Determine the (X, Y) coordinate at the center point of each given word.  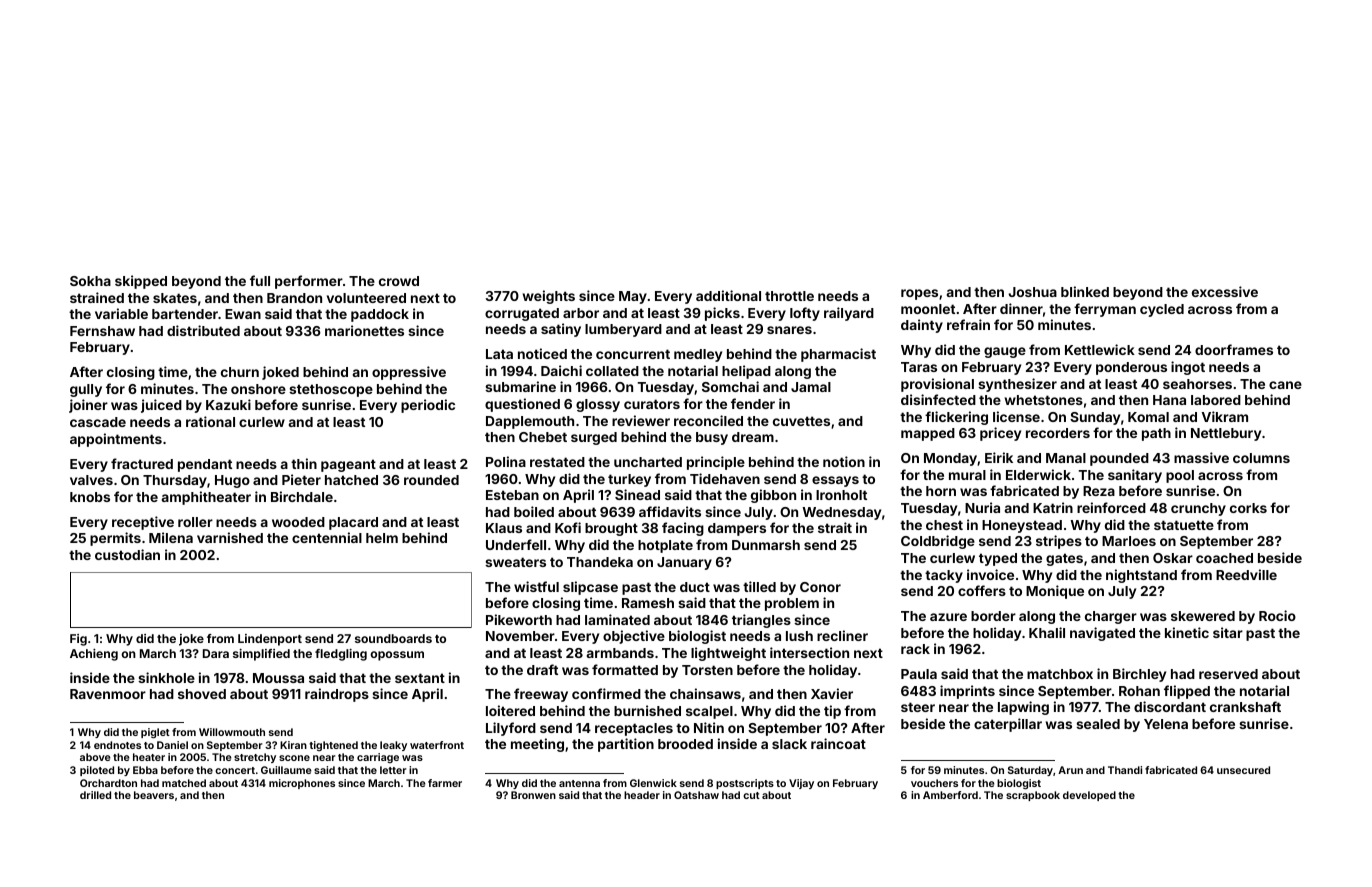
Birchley (1139, 675)
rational (210, 421)
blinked (1085, 291)
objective (634, 637)
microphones (302, 784)
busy (712, 438)
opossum (397, 656)
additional (728, 295)
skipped (141, 282)
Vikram (1225, 416)
